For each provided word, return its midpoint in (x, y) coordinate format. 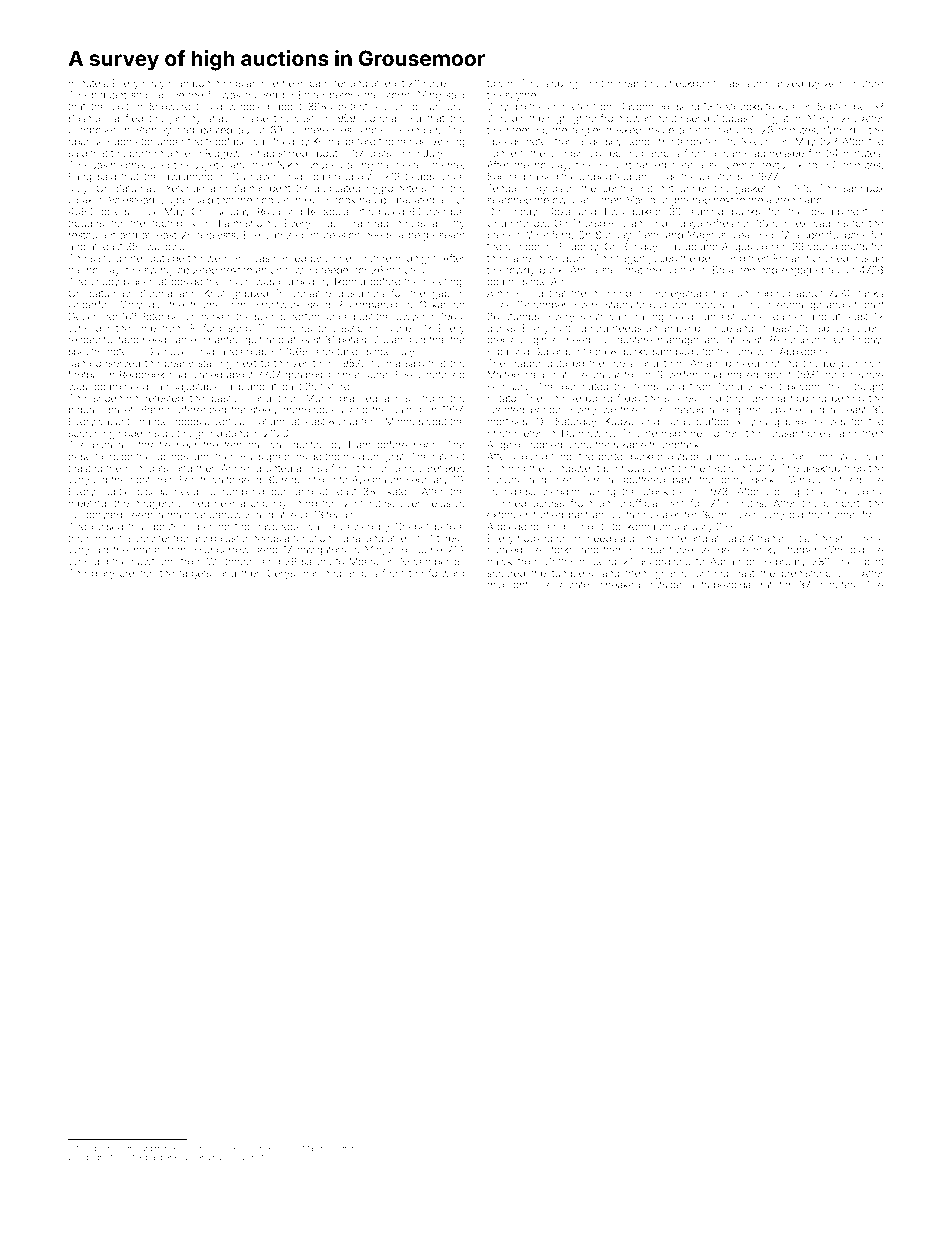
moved (261, 95)
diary (103, 574)
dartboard (135, 1149)
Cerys (281, 574)
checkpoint (690, 84)
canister (328, 83)
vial (844, 573)
